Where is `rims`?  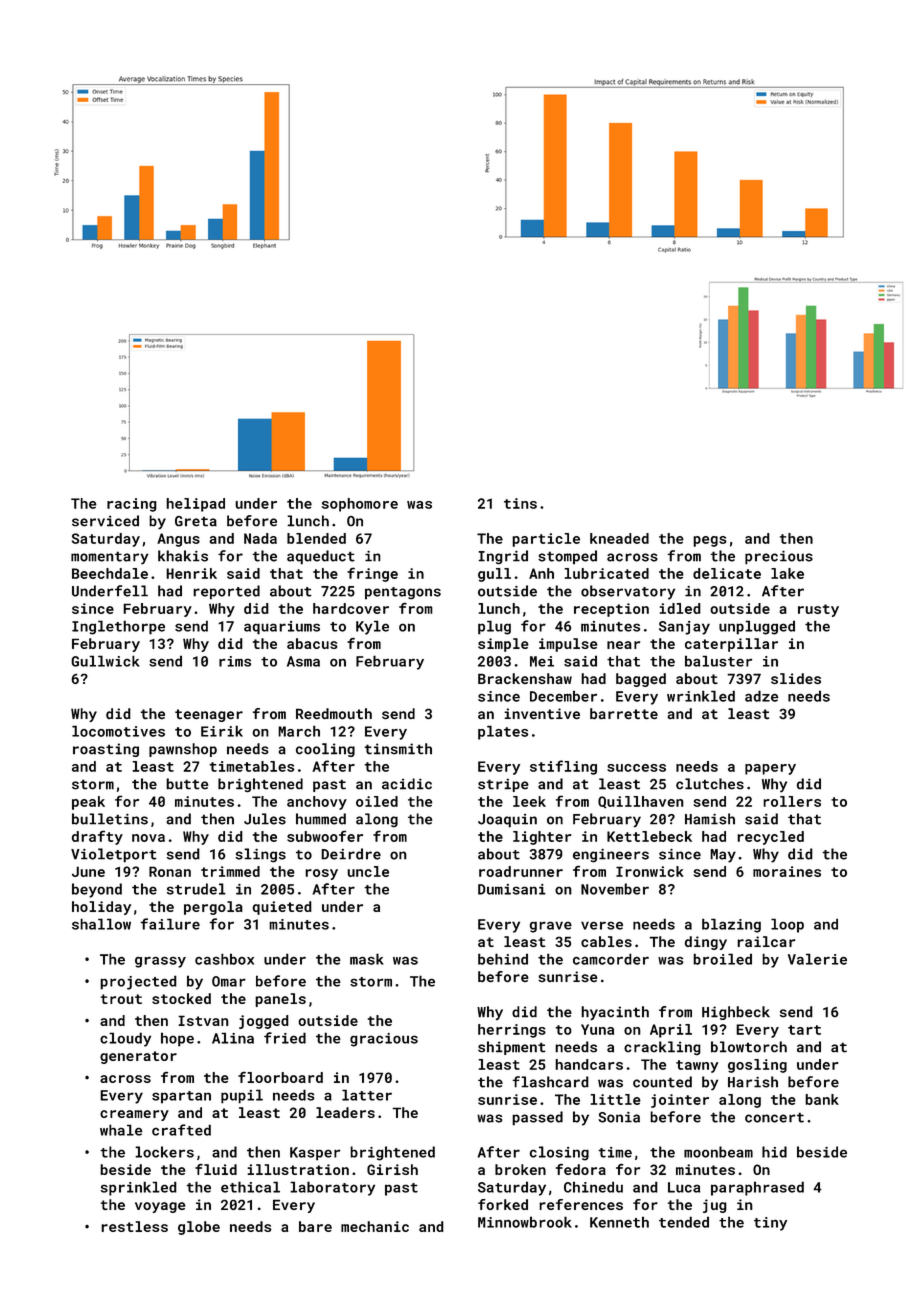 rims is located at coordinates (235, 661).
